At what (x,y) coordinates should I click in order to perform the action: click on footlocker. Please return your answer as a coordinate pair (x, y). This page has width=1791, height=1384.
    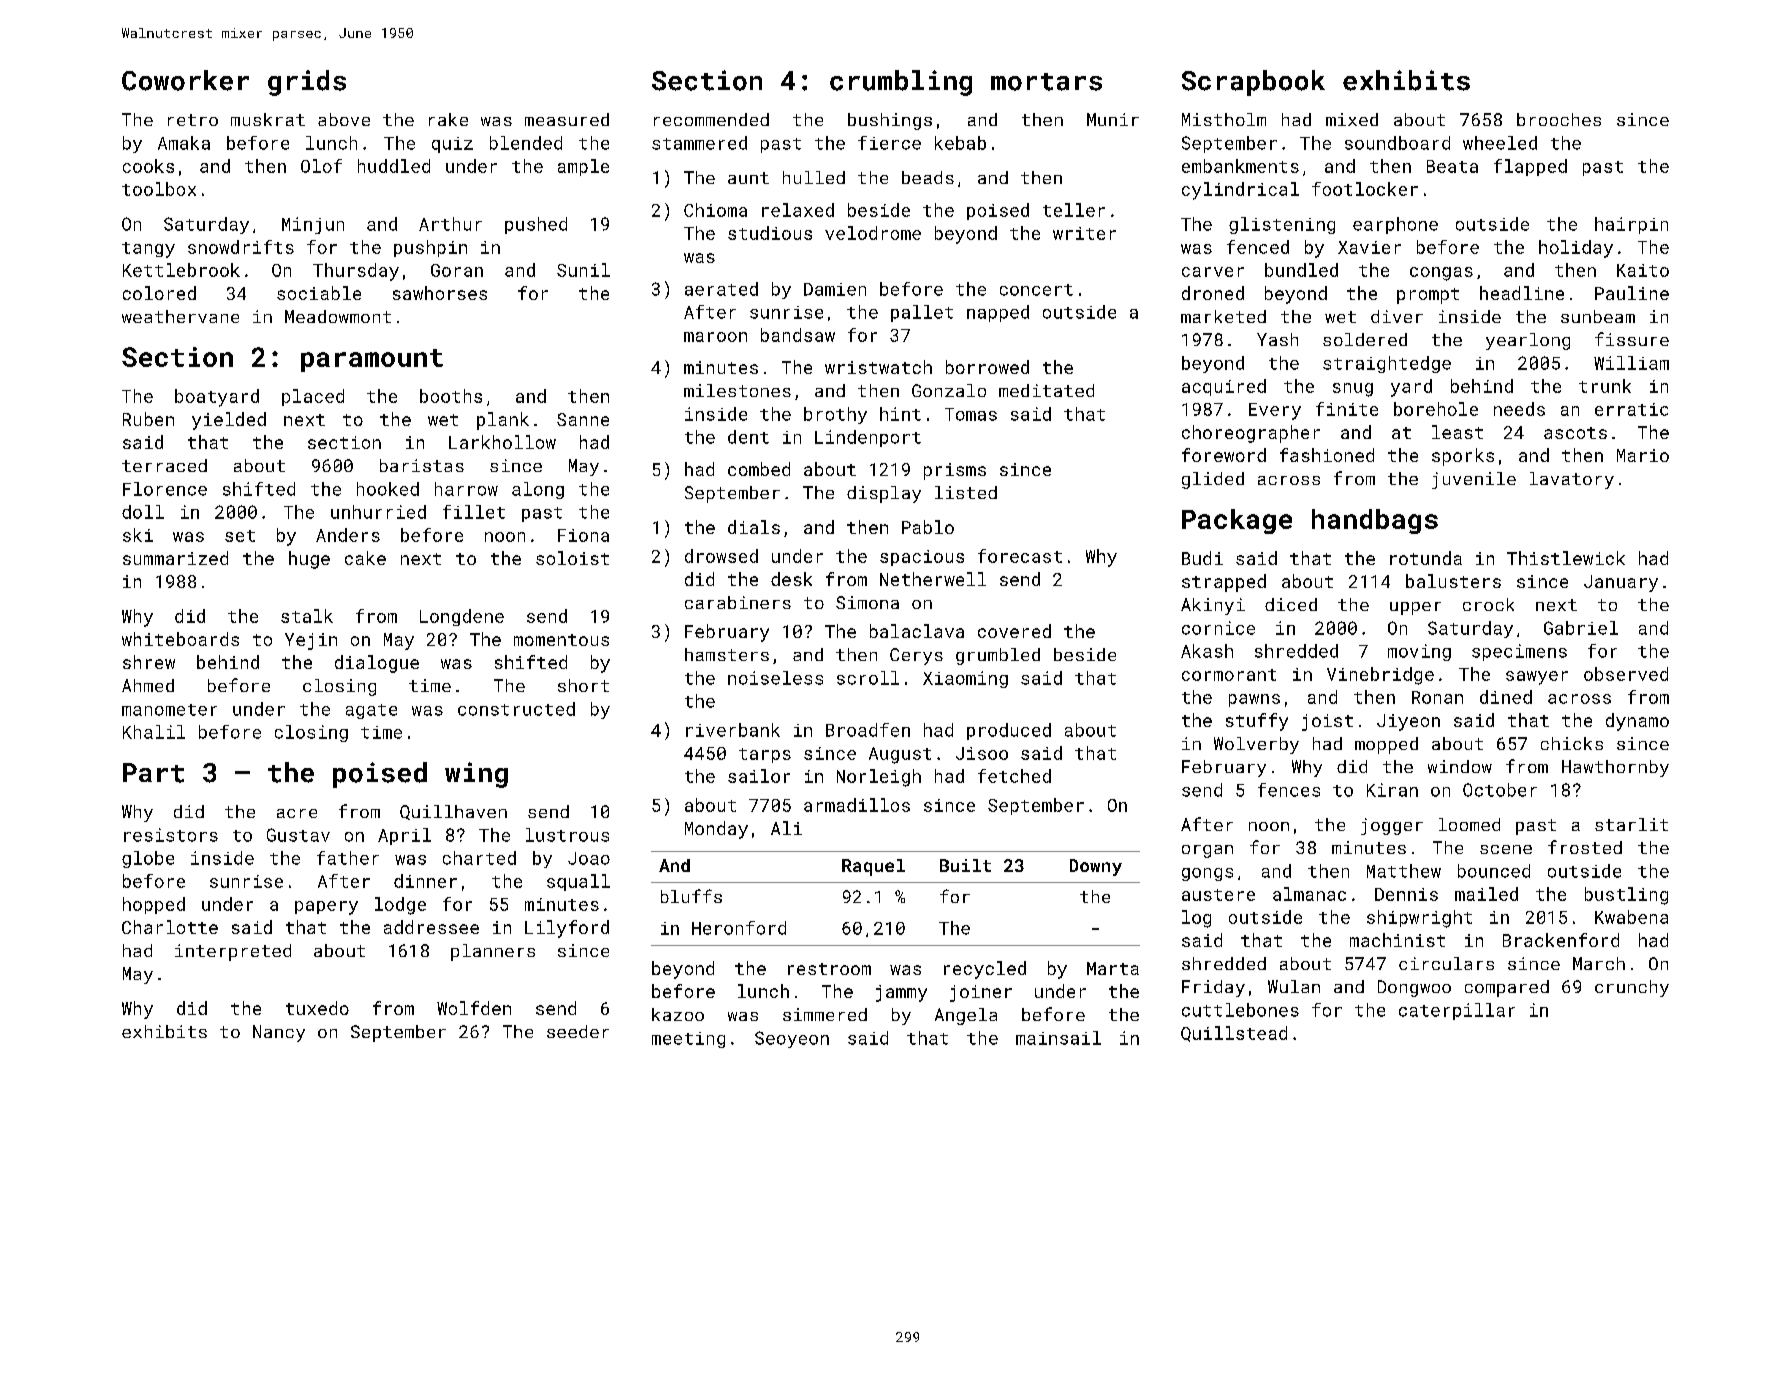
    Looking at the image, I should click on (1365, 189).
